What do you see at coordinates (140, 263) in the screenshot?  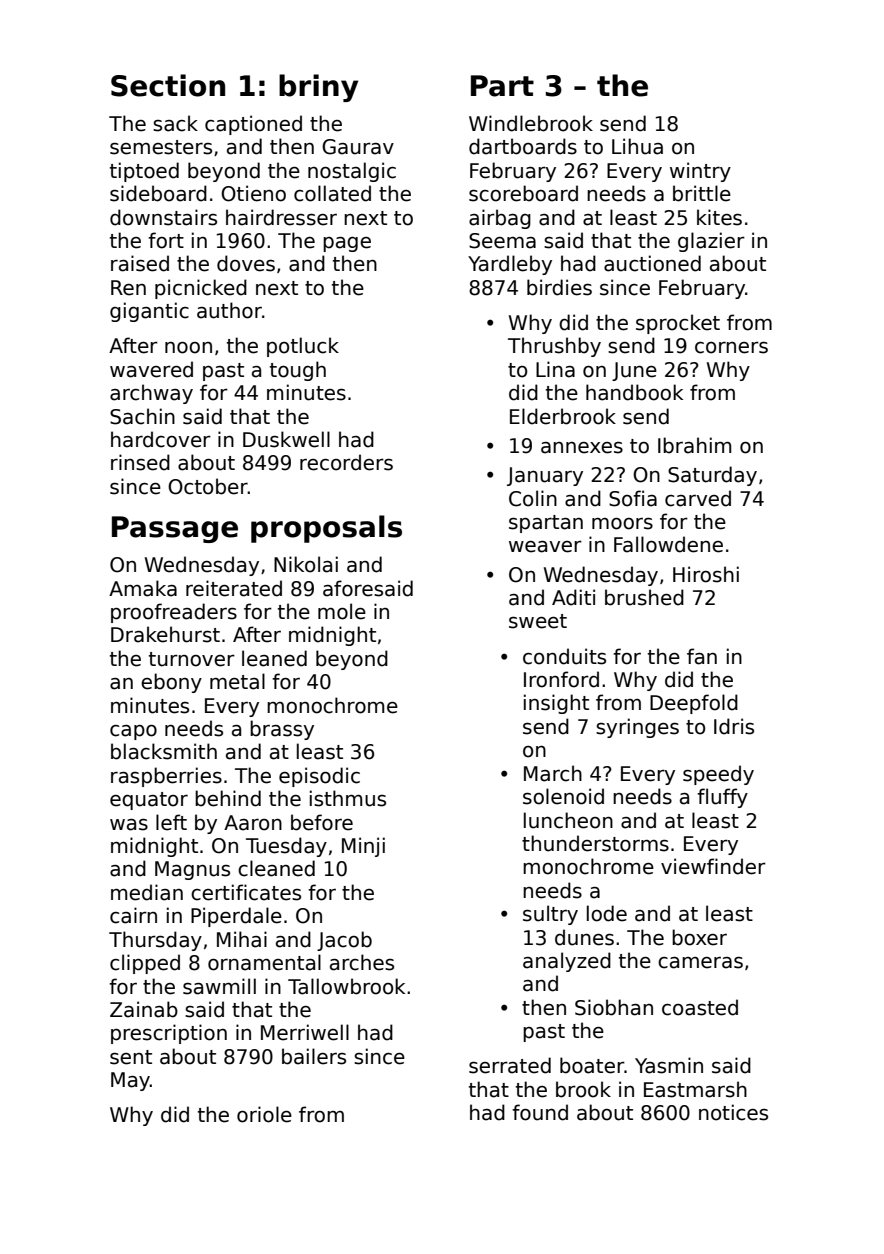 I see `raised` at bounding box center [140, 263].
